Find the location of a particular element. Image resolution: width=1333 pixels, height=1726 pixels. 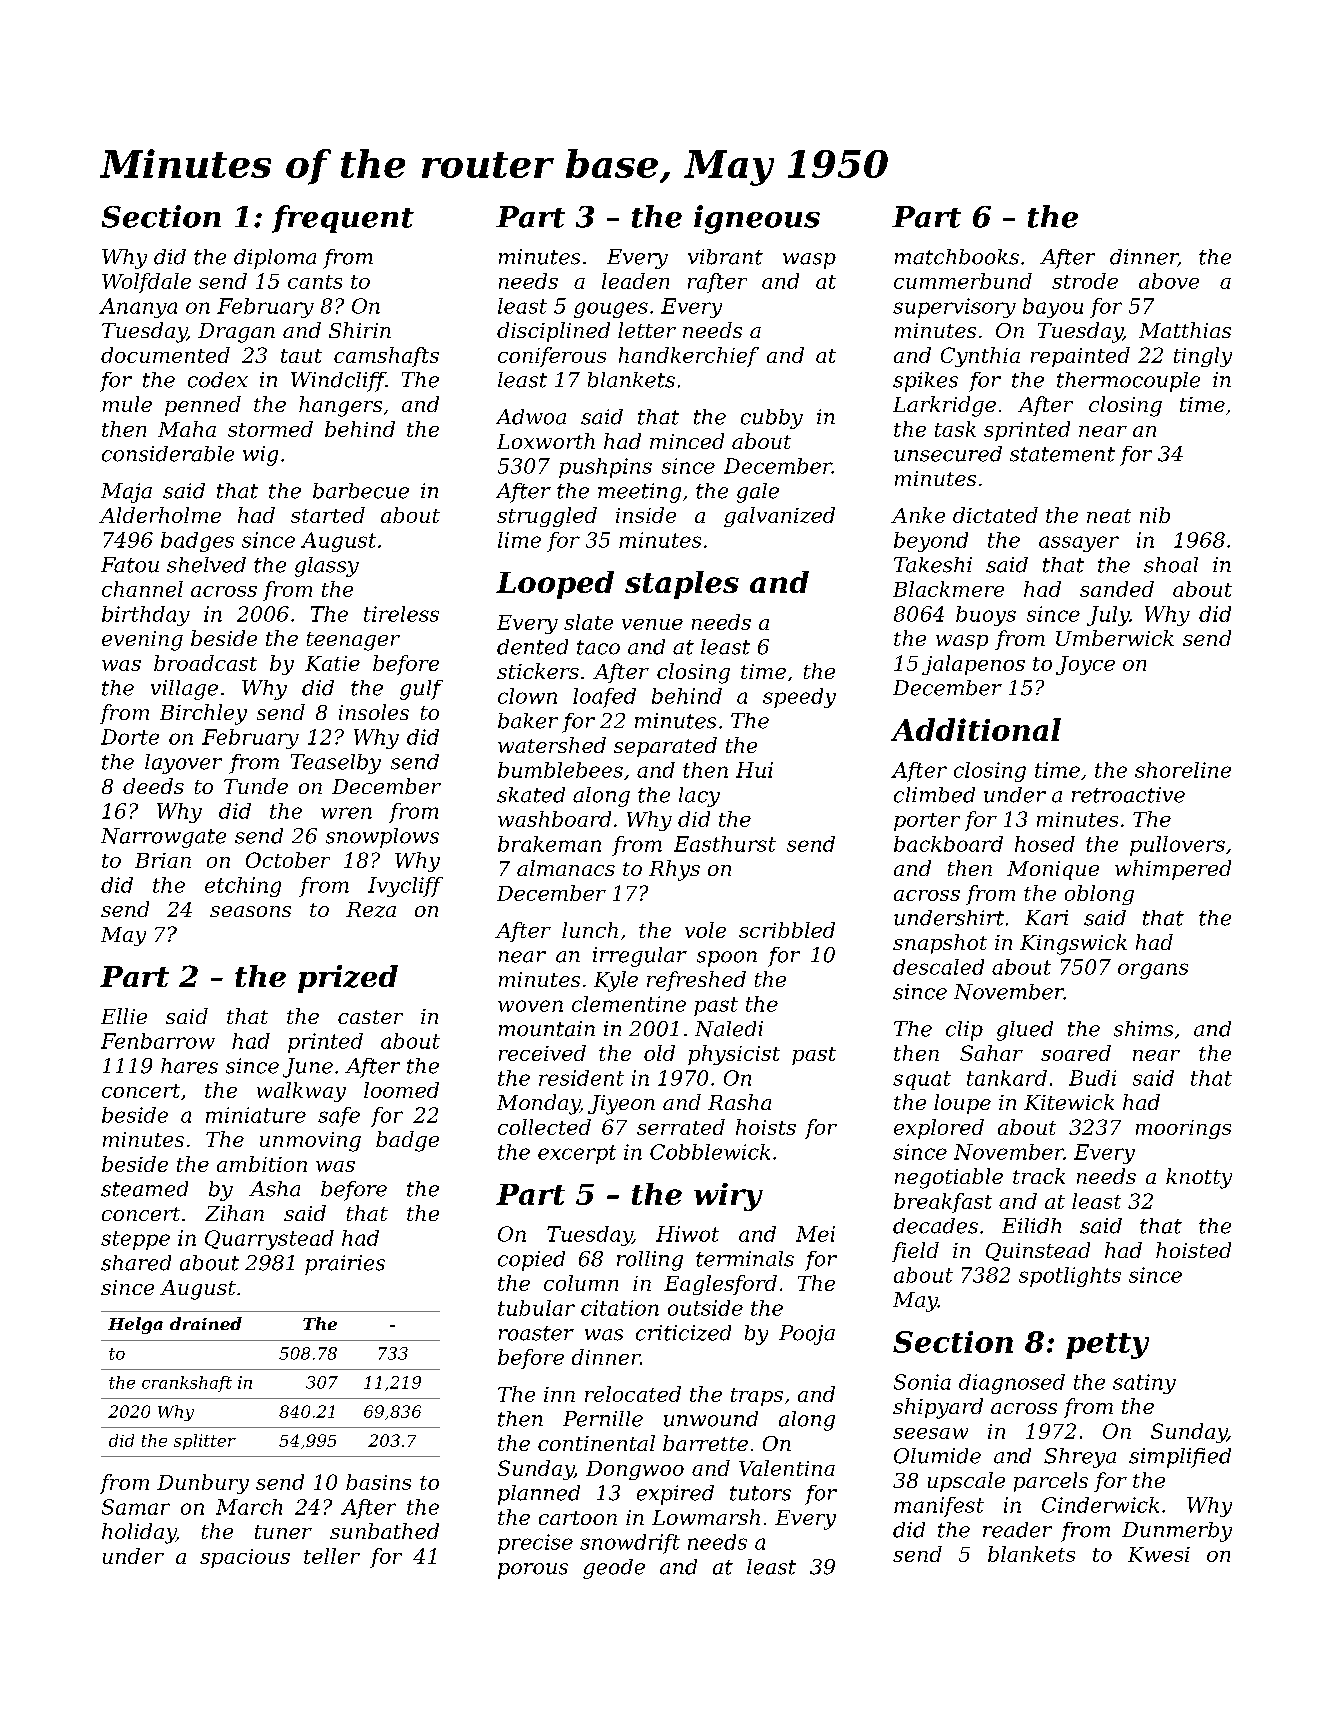

Dragan is located at coordinates (236, 333).
